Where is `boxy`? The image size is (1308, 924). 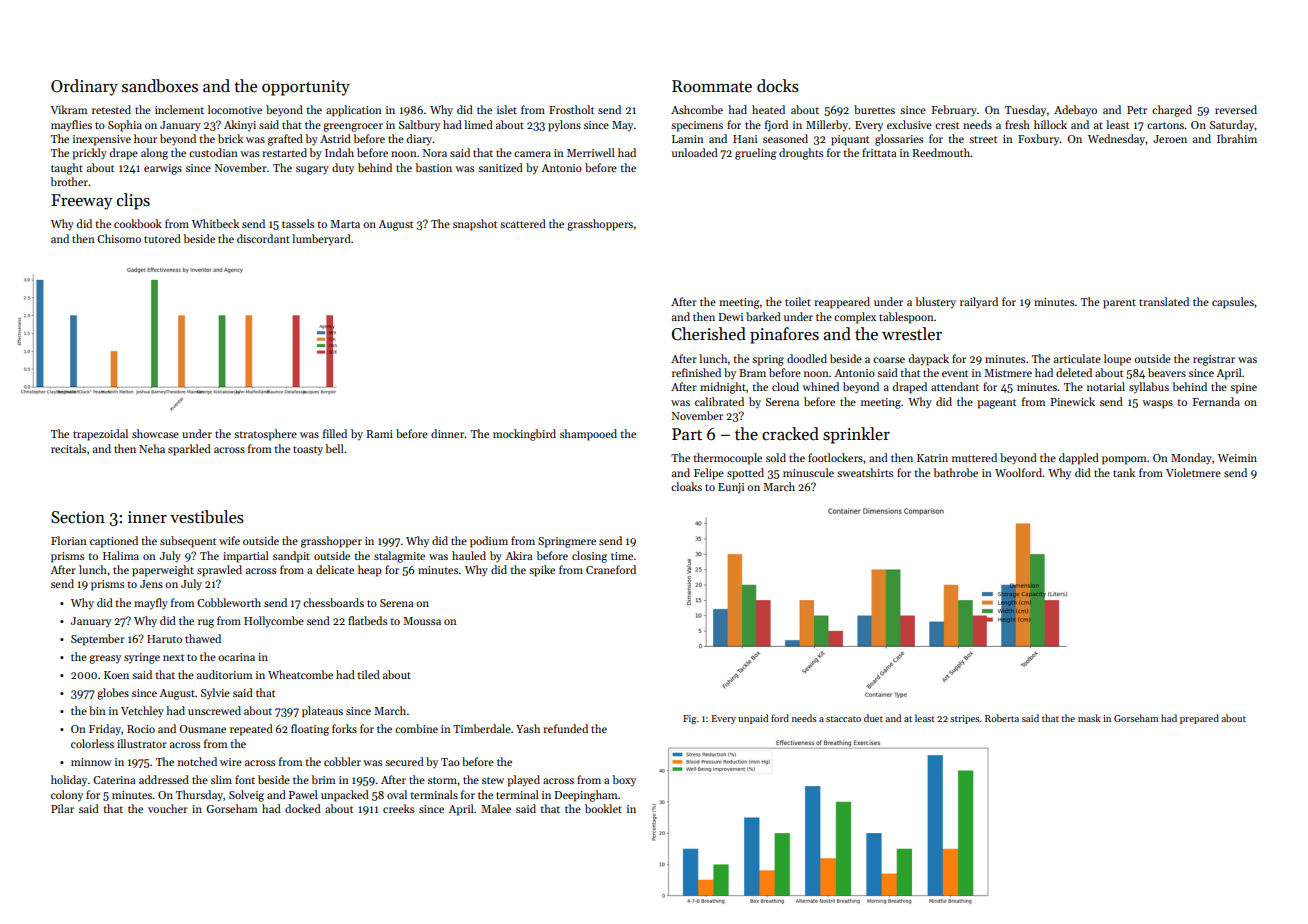 boxy is located at coordinates (624, 780).
